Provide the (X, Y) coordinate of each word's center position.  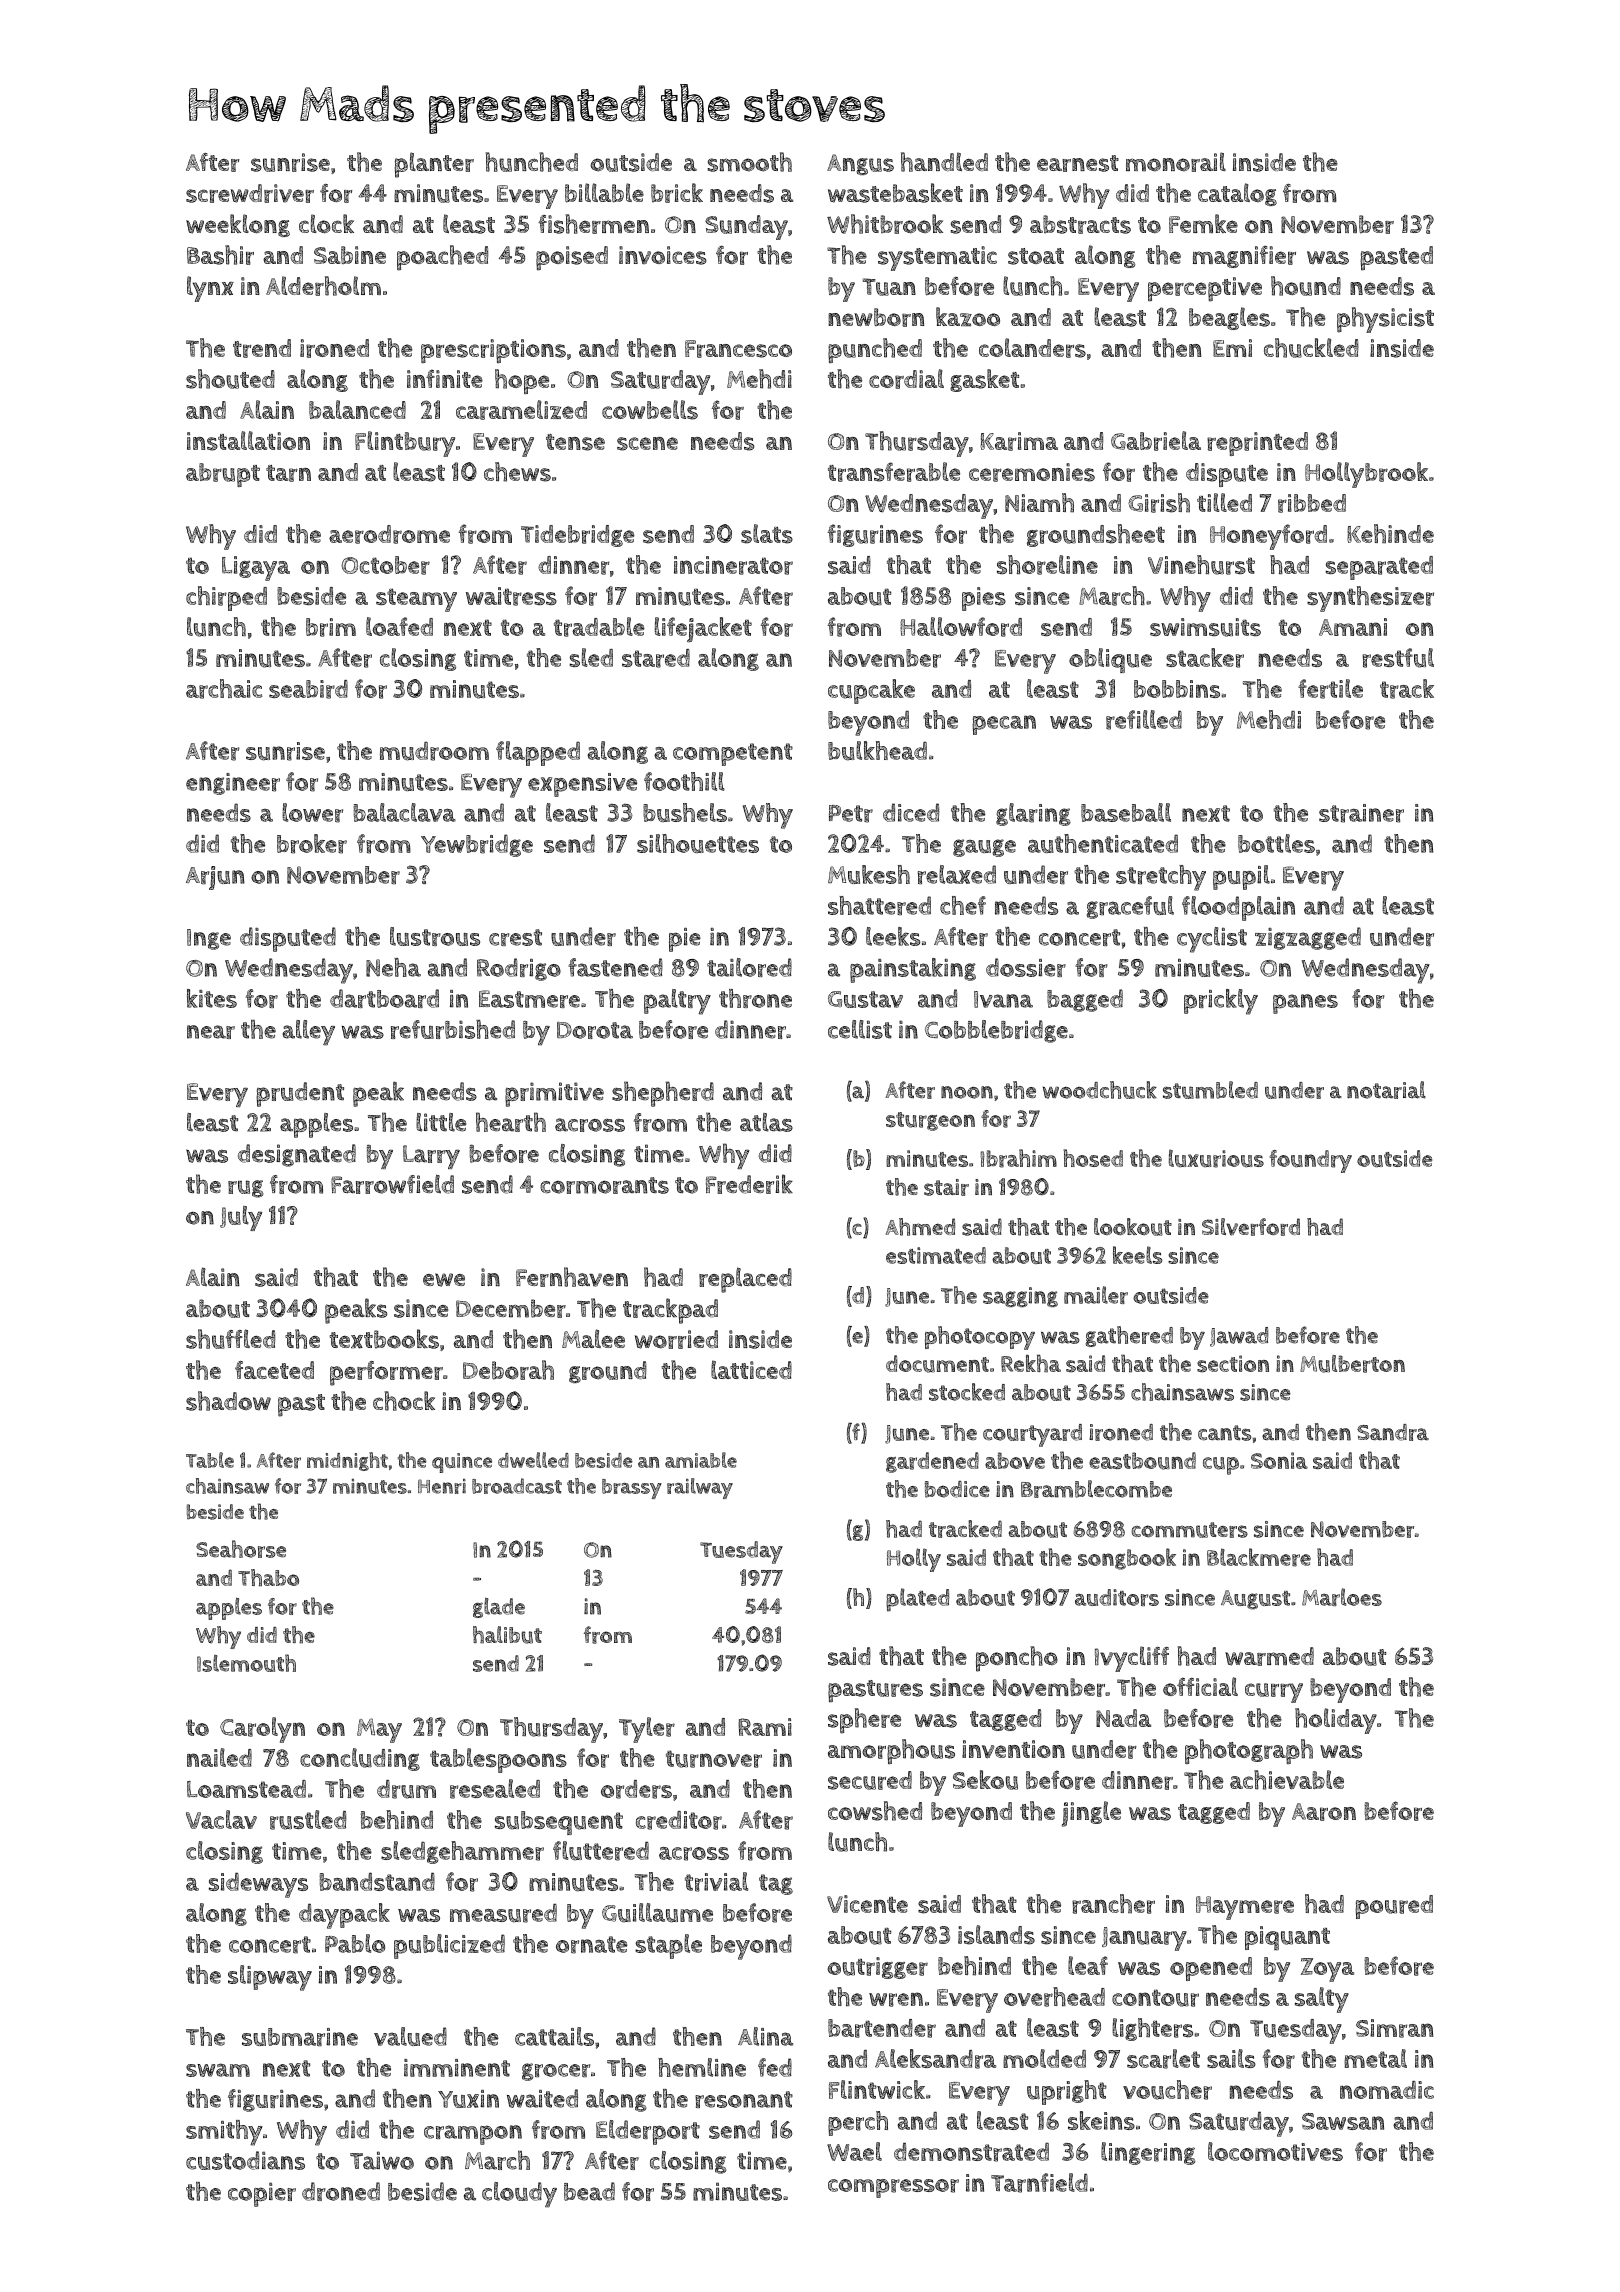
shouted (230, 379)
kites (212, 998)
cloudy (519, 2195)
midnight (347, 1461)
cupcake (871, 691)
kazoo (968, 316)
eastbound (1142, 1461)
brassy (632, 1489)
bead (589, 2191)
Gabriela (1156, 441)
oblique (1110, 660)
